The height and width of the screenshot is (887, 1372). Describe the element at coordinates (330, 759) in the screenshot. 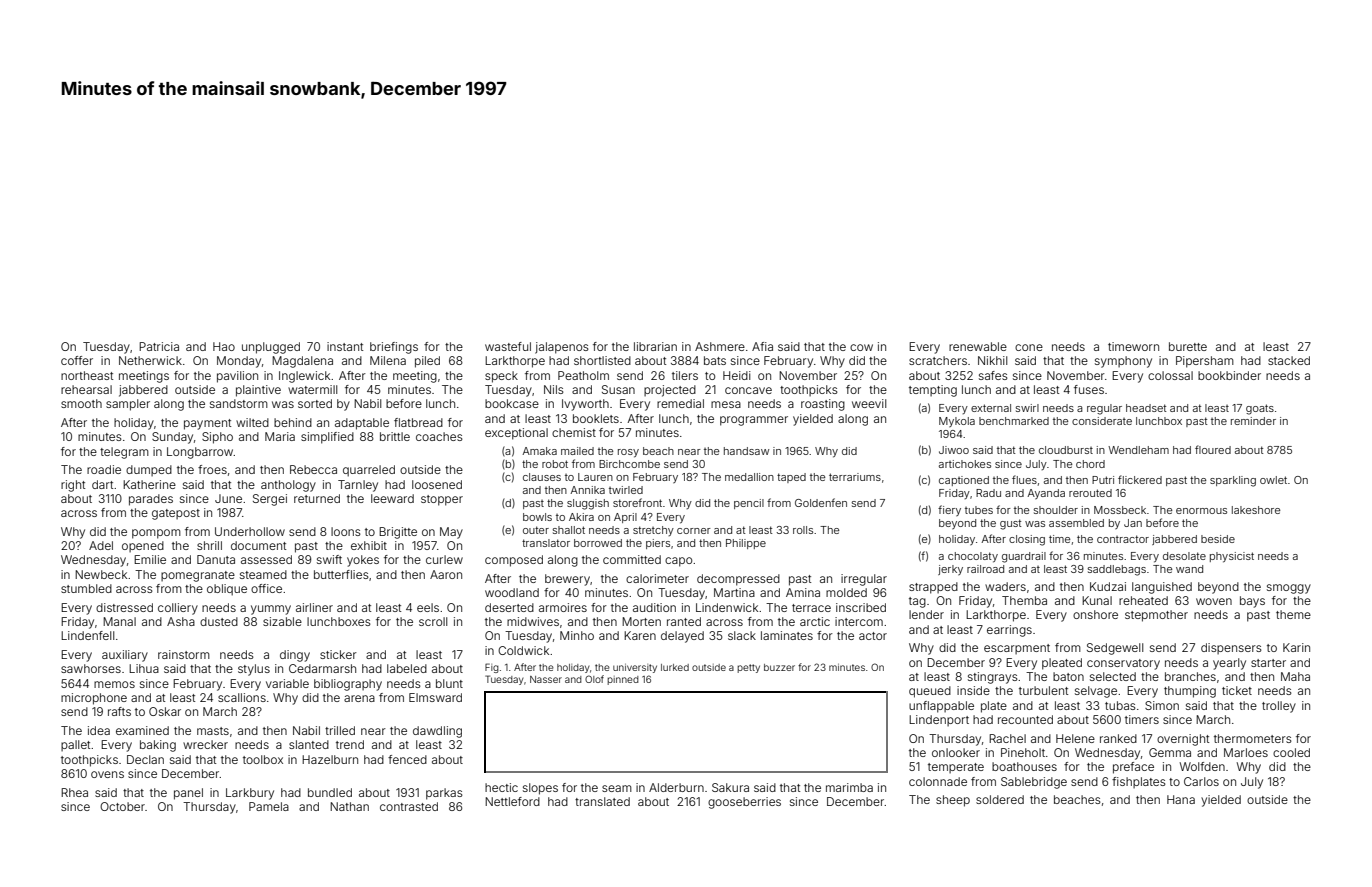

I see `Hazelburn` at that location.
